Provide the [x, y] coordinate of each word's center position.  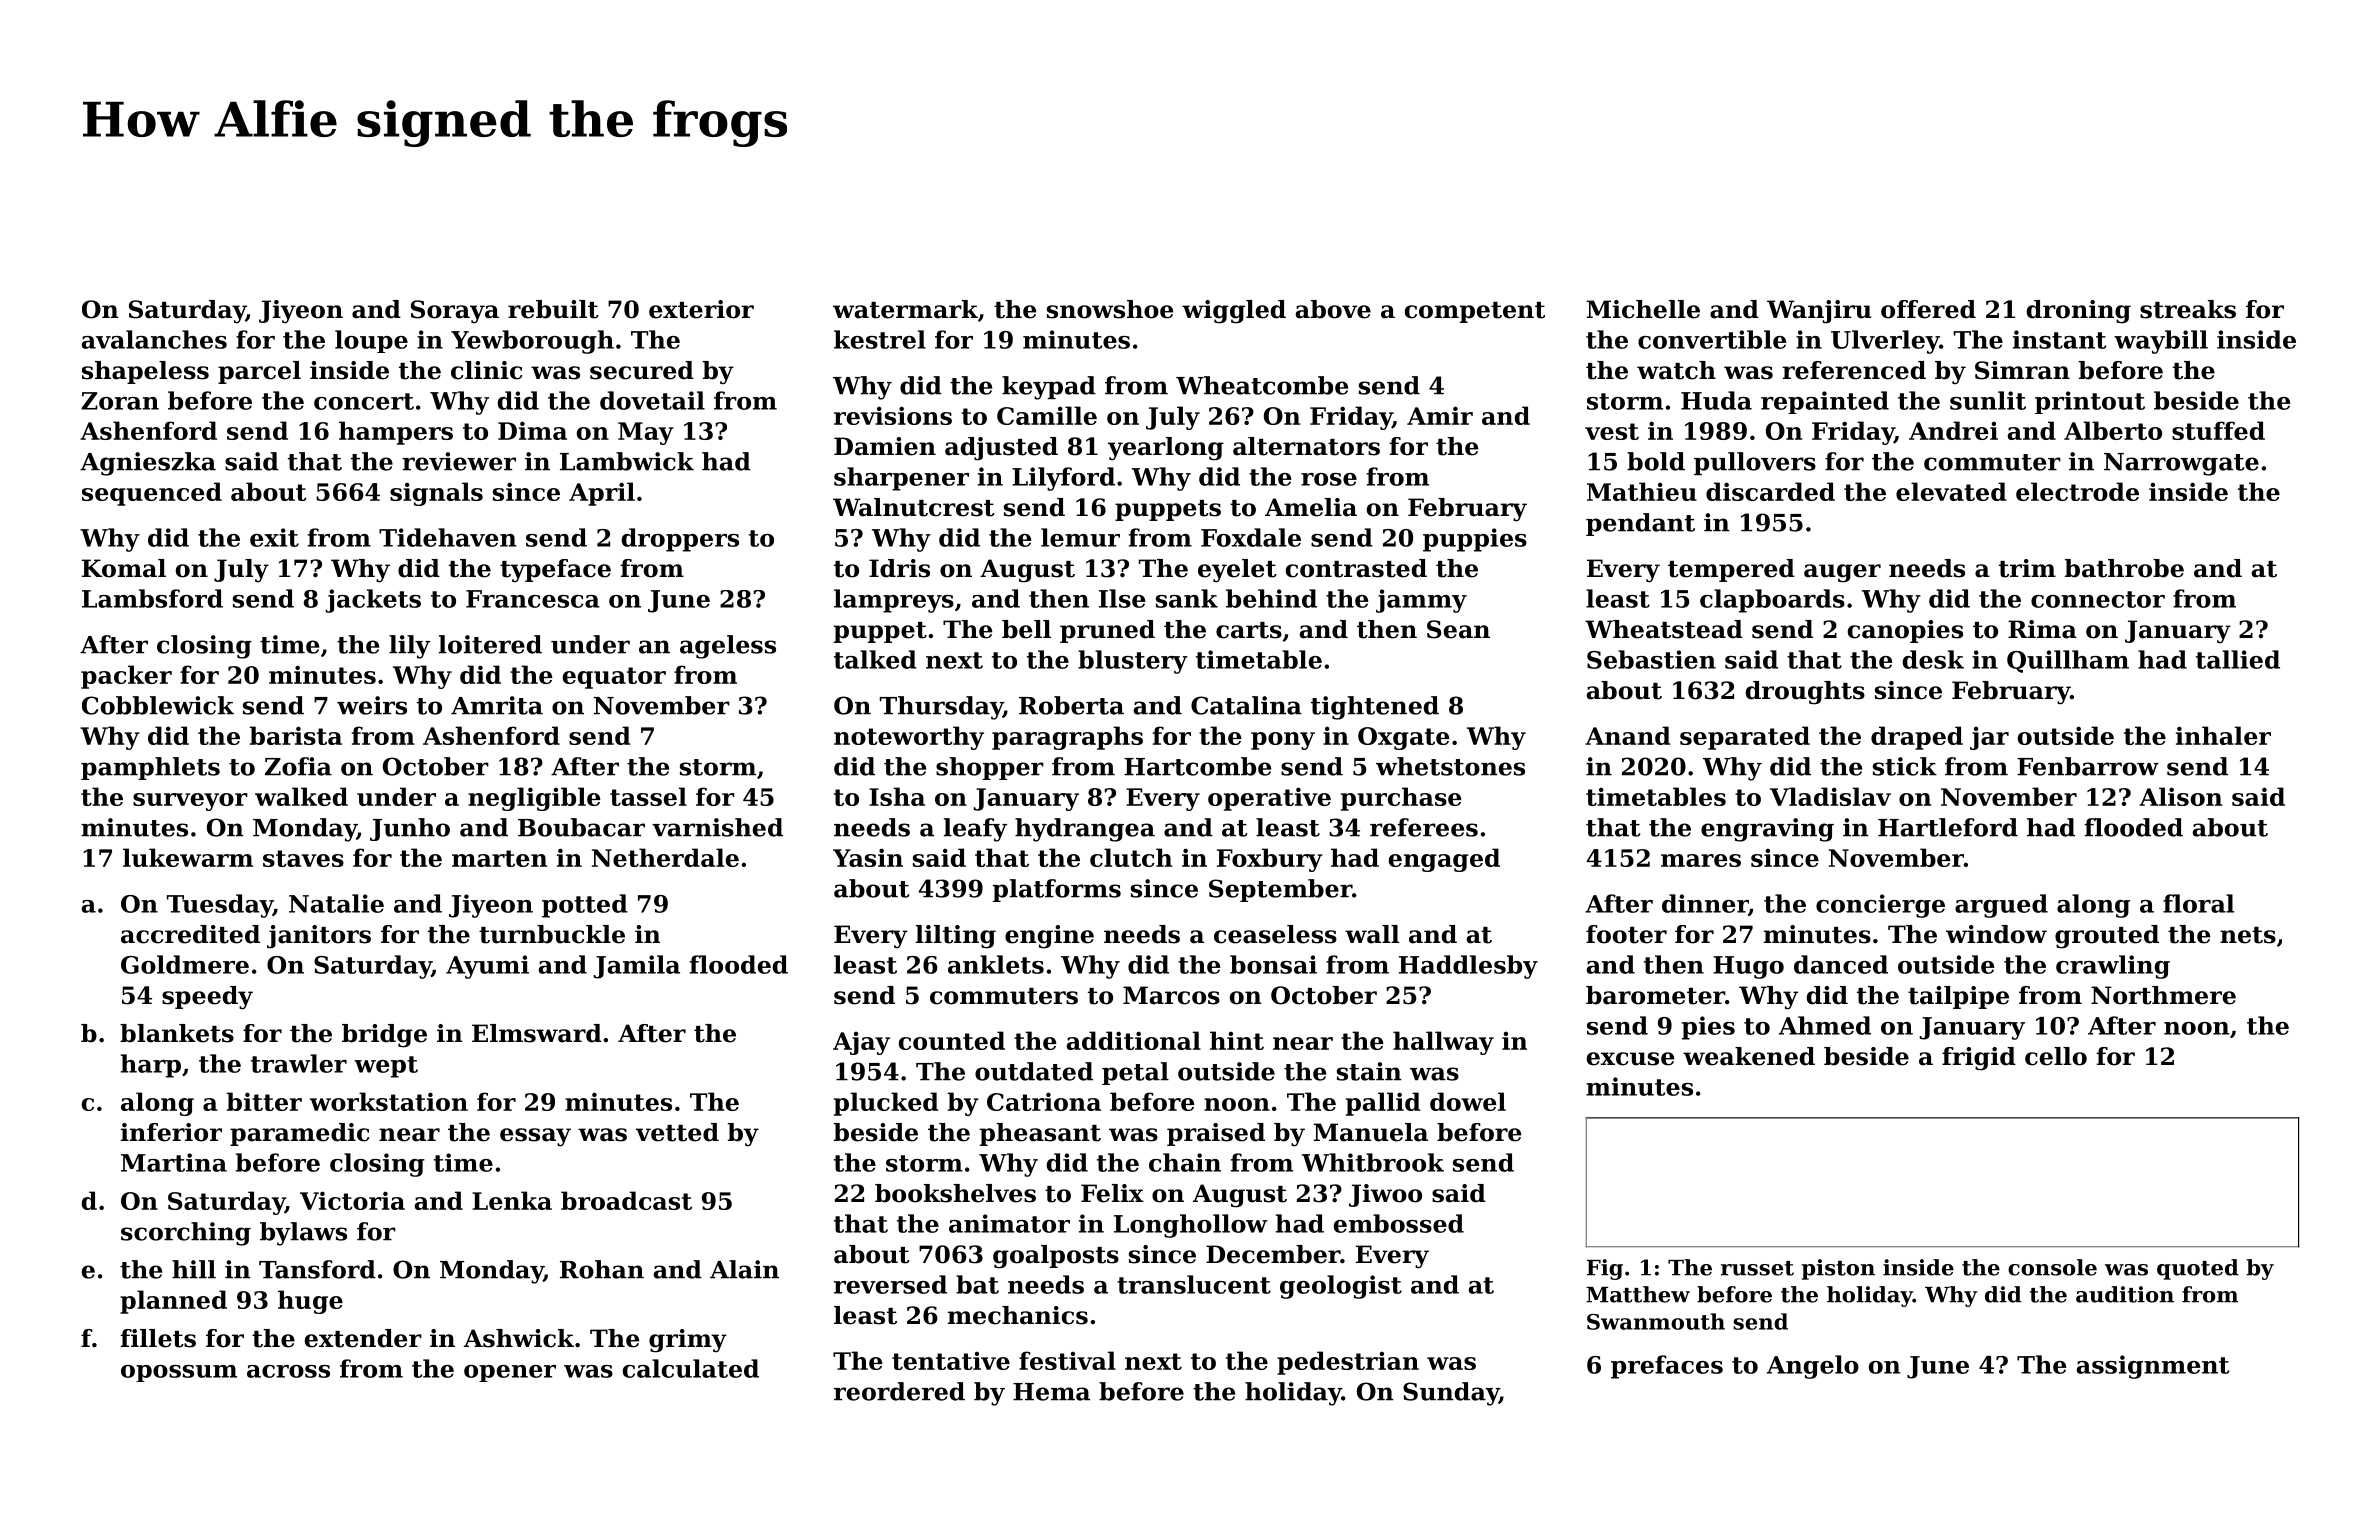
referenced [1854, 370]
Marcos [1171, 995]
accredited [190, 934]
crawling [2113, 967]
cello [2056, 1056]
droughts [1805, 693]
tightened [1375, 708]
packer [126, 677]
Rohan [602, 1269]
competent [1475, 312]
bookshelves [955, 1193]
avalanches [154, 339]
